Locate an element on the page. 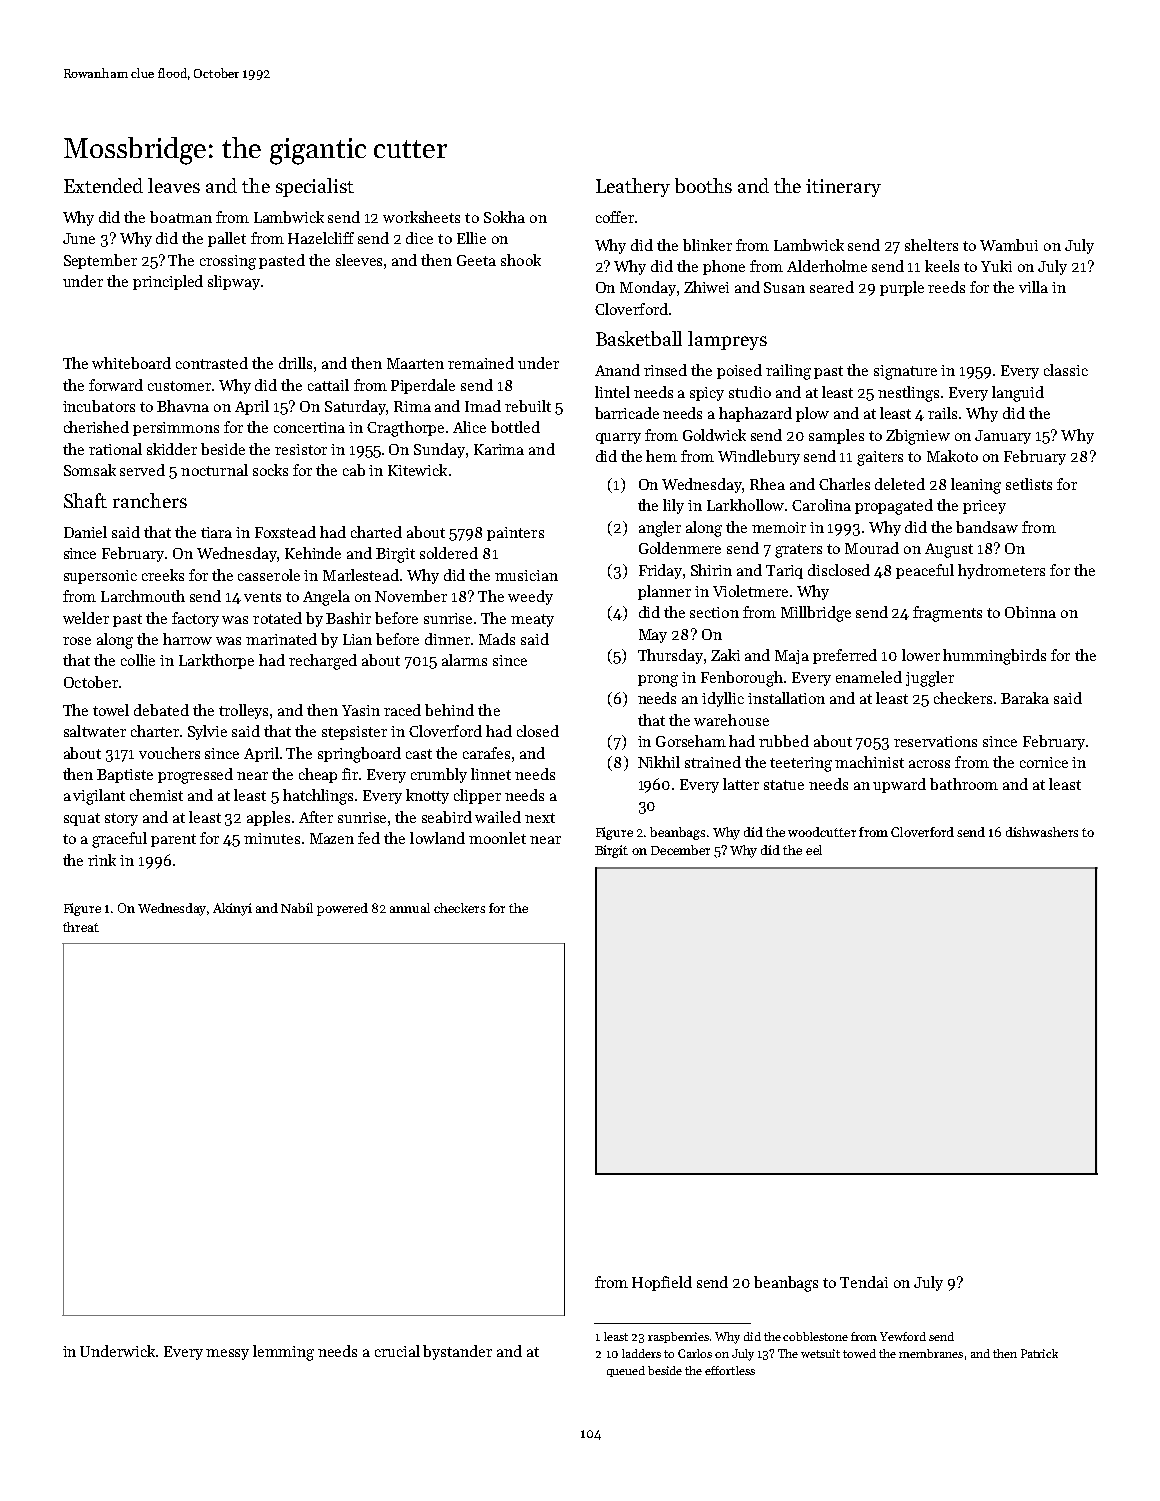 This document has width=1160, height=1501. Hopfield is located at coordinates (662, 1283).
